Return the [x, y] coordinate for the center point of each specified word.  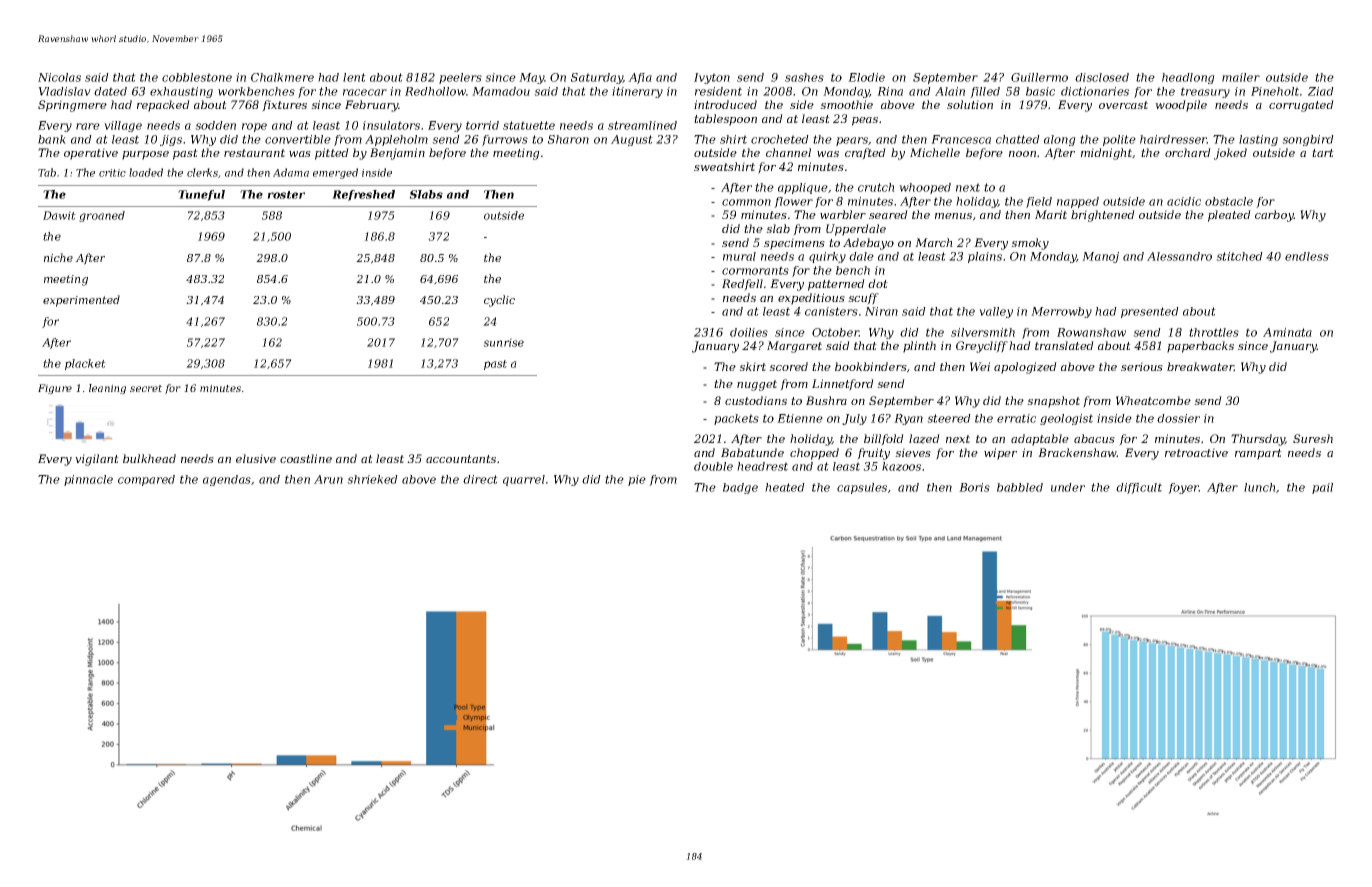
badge [740, 488]
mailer [1241, 77]
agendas [227, 480]
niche [58, 257]
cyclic [499, 301]
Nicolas [59, 77]
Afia [640, 78]
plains [985, 257]
